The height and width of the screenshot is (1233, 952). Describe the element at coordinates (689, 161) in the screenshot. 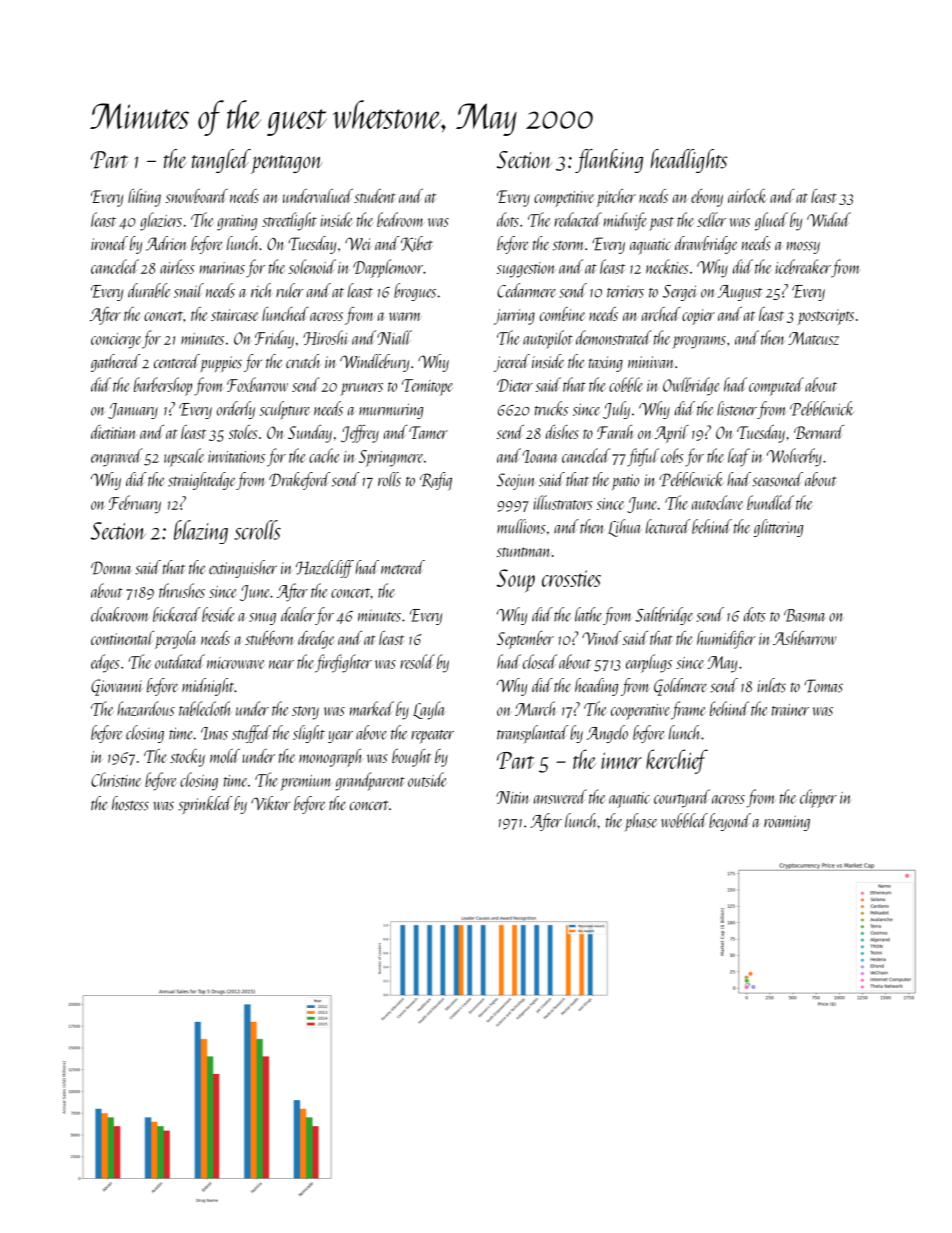

I see `headlights` at that location.
